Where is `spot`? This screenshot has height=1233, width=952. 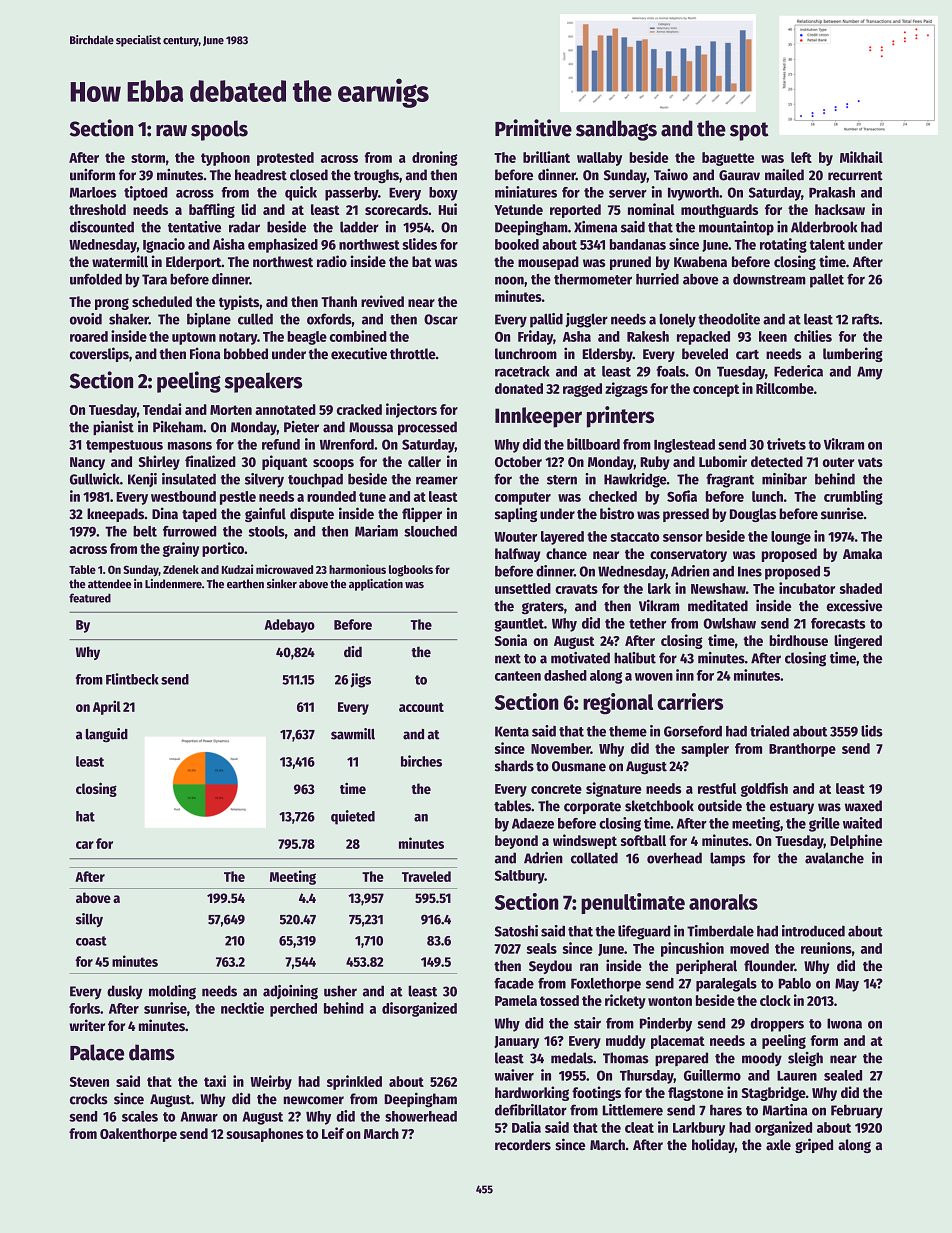 spot is located at coordinates (749, 131).
